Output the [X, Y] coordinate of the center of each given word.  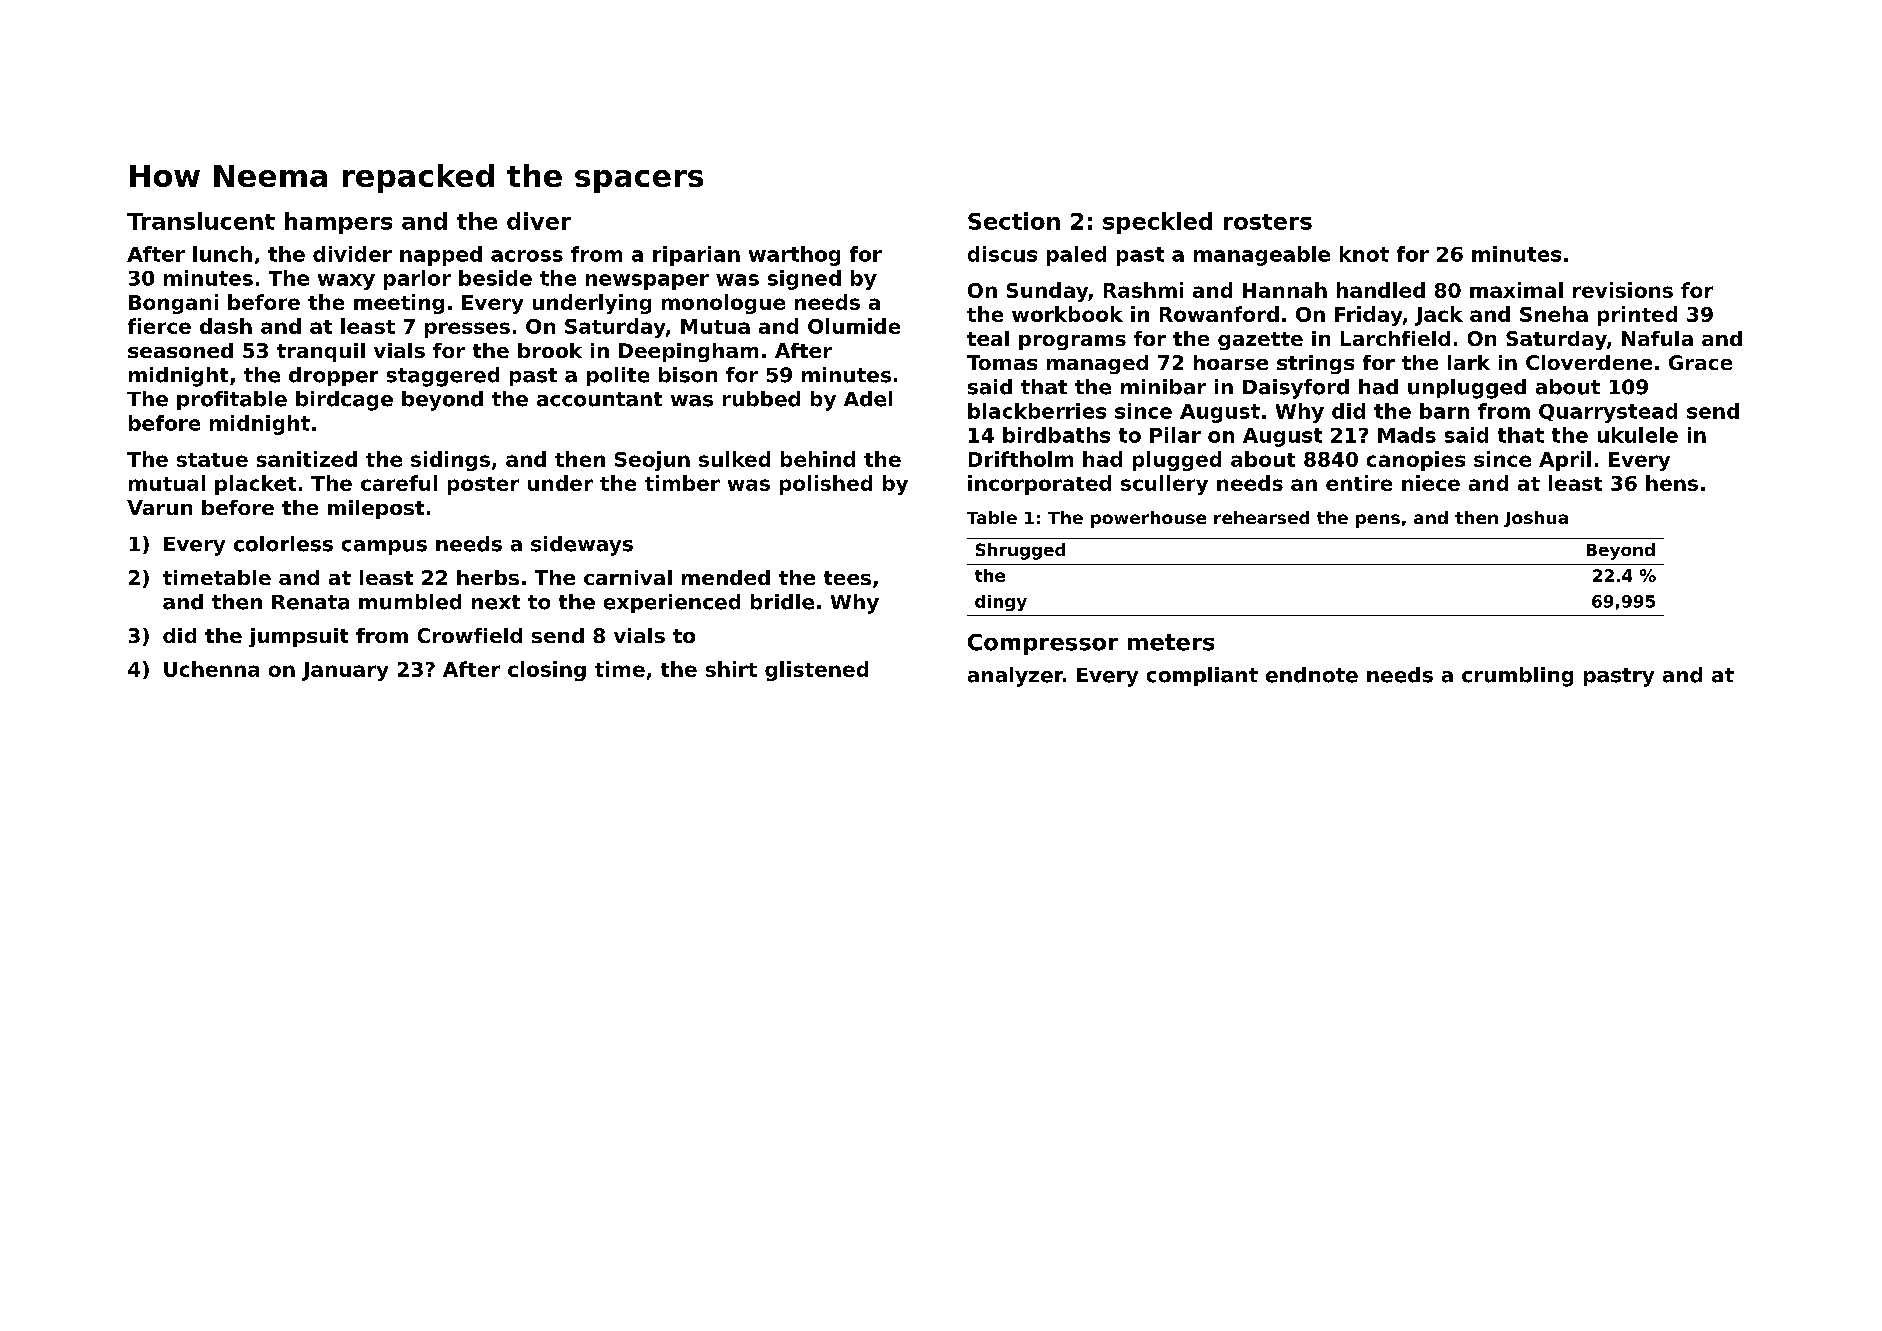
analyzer [1015, 677]
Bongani [173, 304]
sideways [582, 546]
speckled [1157, 223]
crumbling [1517, 677]
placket [255, 485]
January [345, 671]
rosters [1268, 222]
